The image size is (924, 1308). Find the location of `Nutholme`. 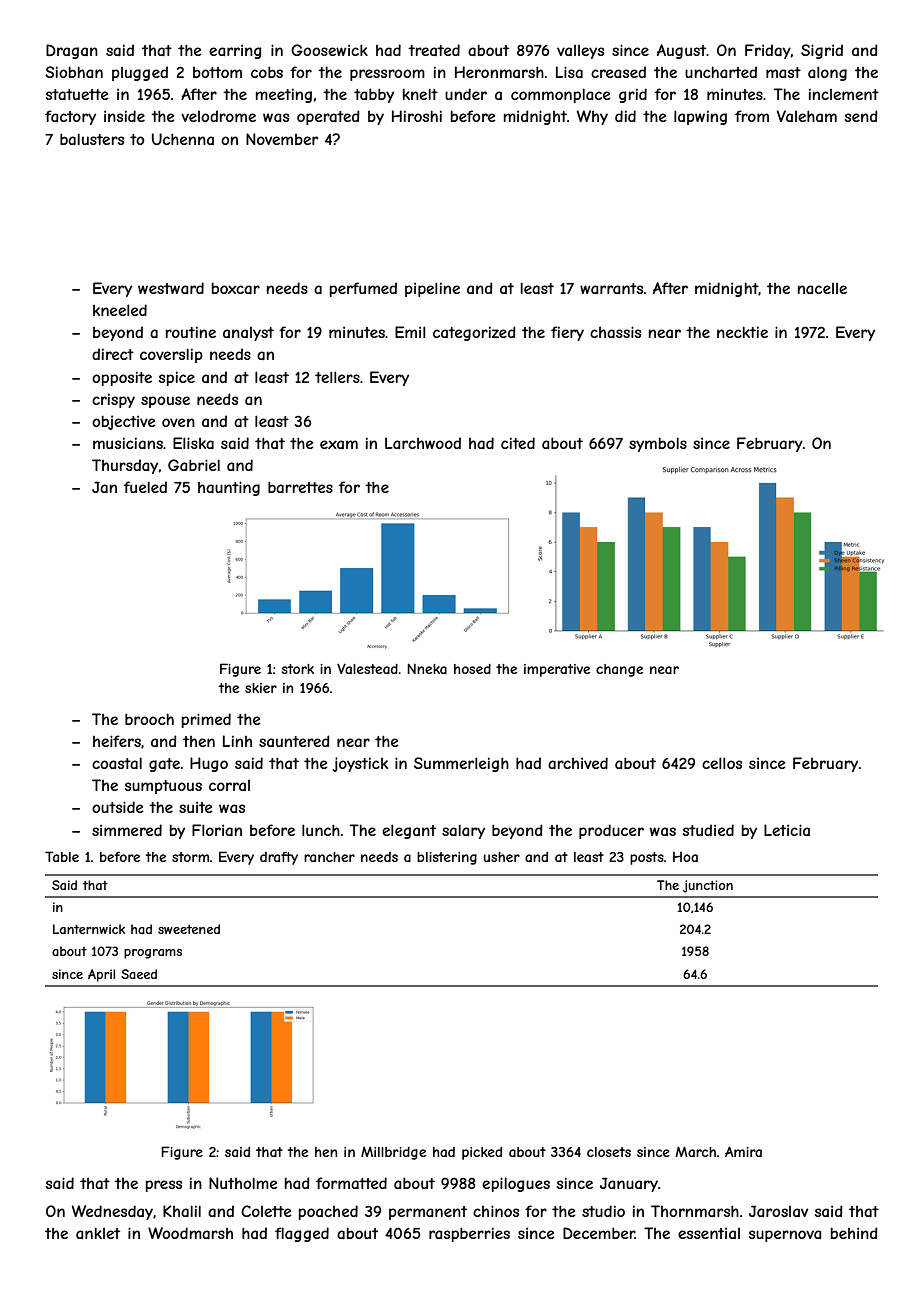

Nutholme is located at coordinates (243, 1183).
